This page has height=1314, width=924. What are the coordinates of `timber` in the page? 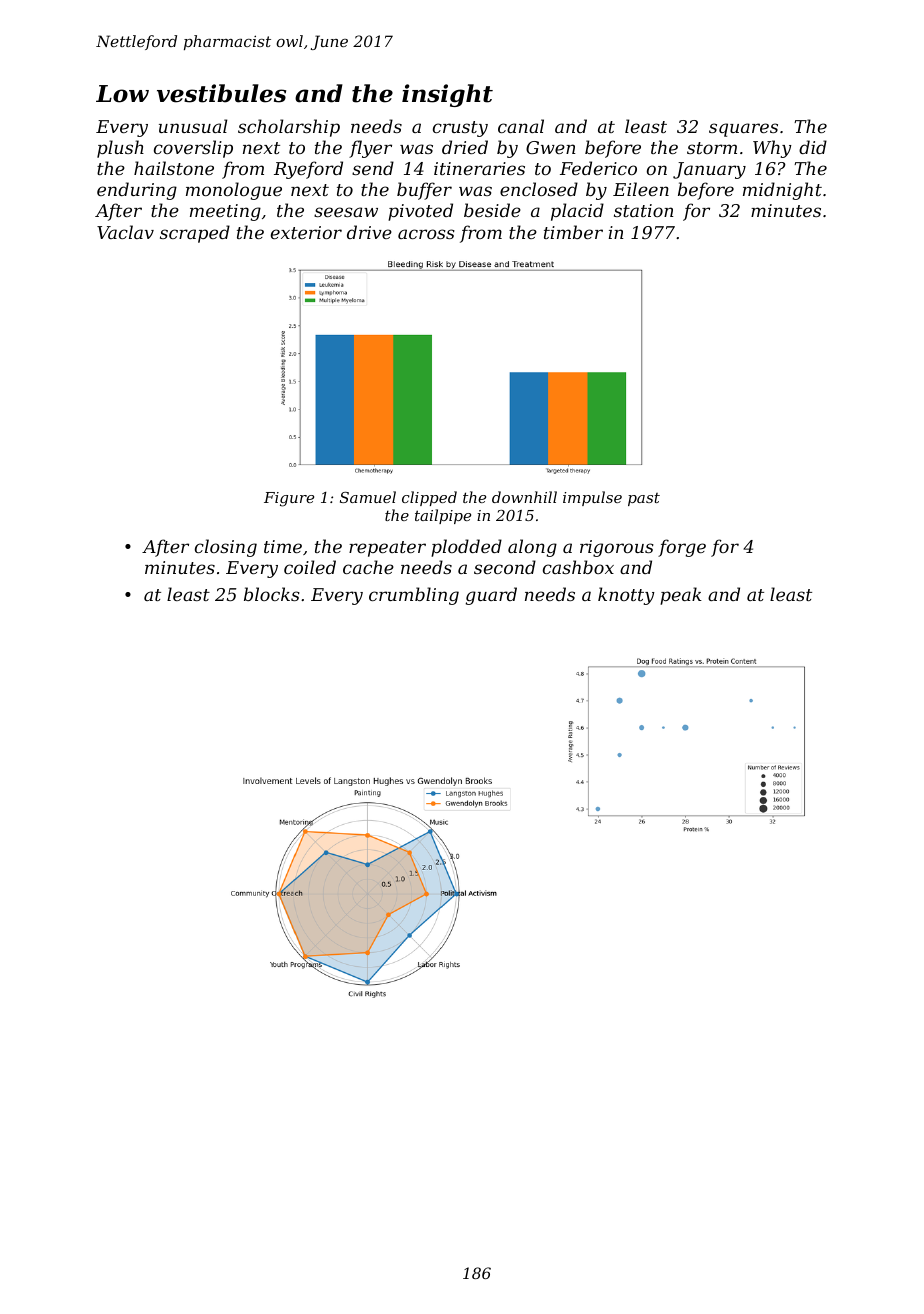 It's located at (573, 232).
